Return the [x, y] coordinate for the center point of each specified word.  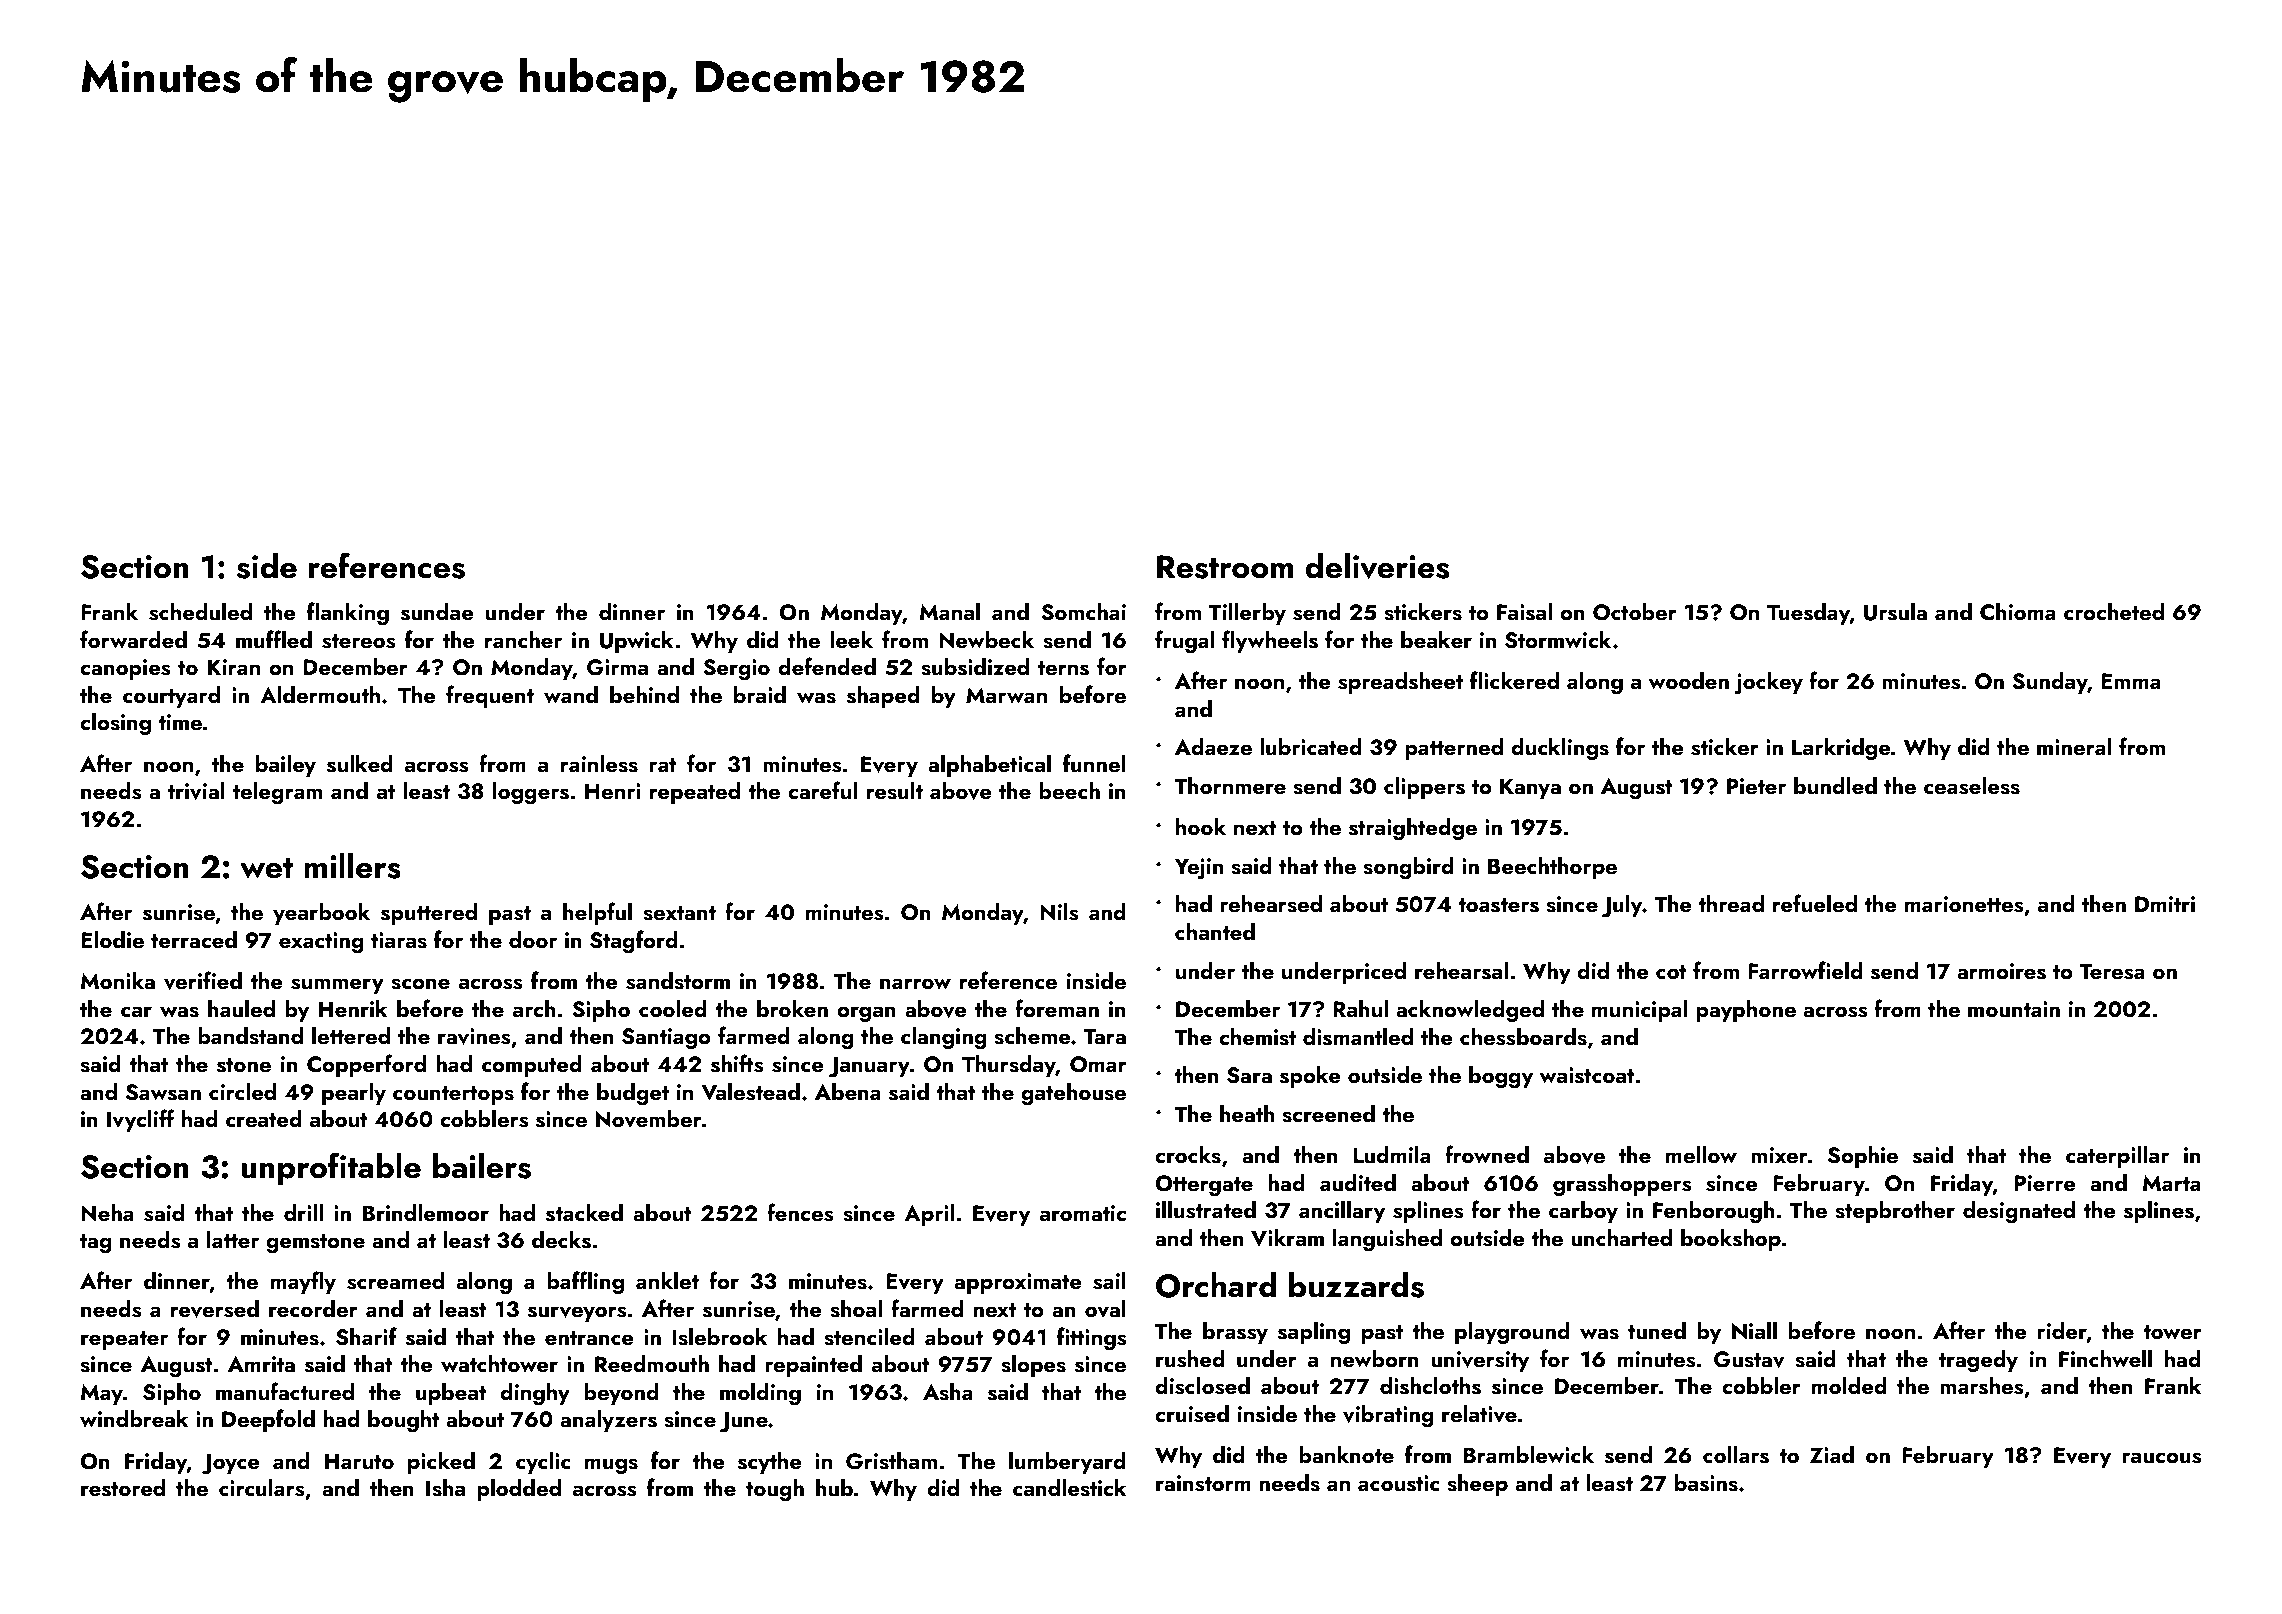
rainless [599, 764]
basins [1706, 1483]
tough [775, 1490]
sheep [1477, 1485]
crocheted [2114, 611]
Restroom [1225, 567]
